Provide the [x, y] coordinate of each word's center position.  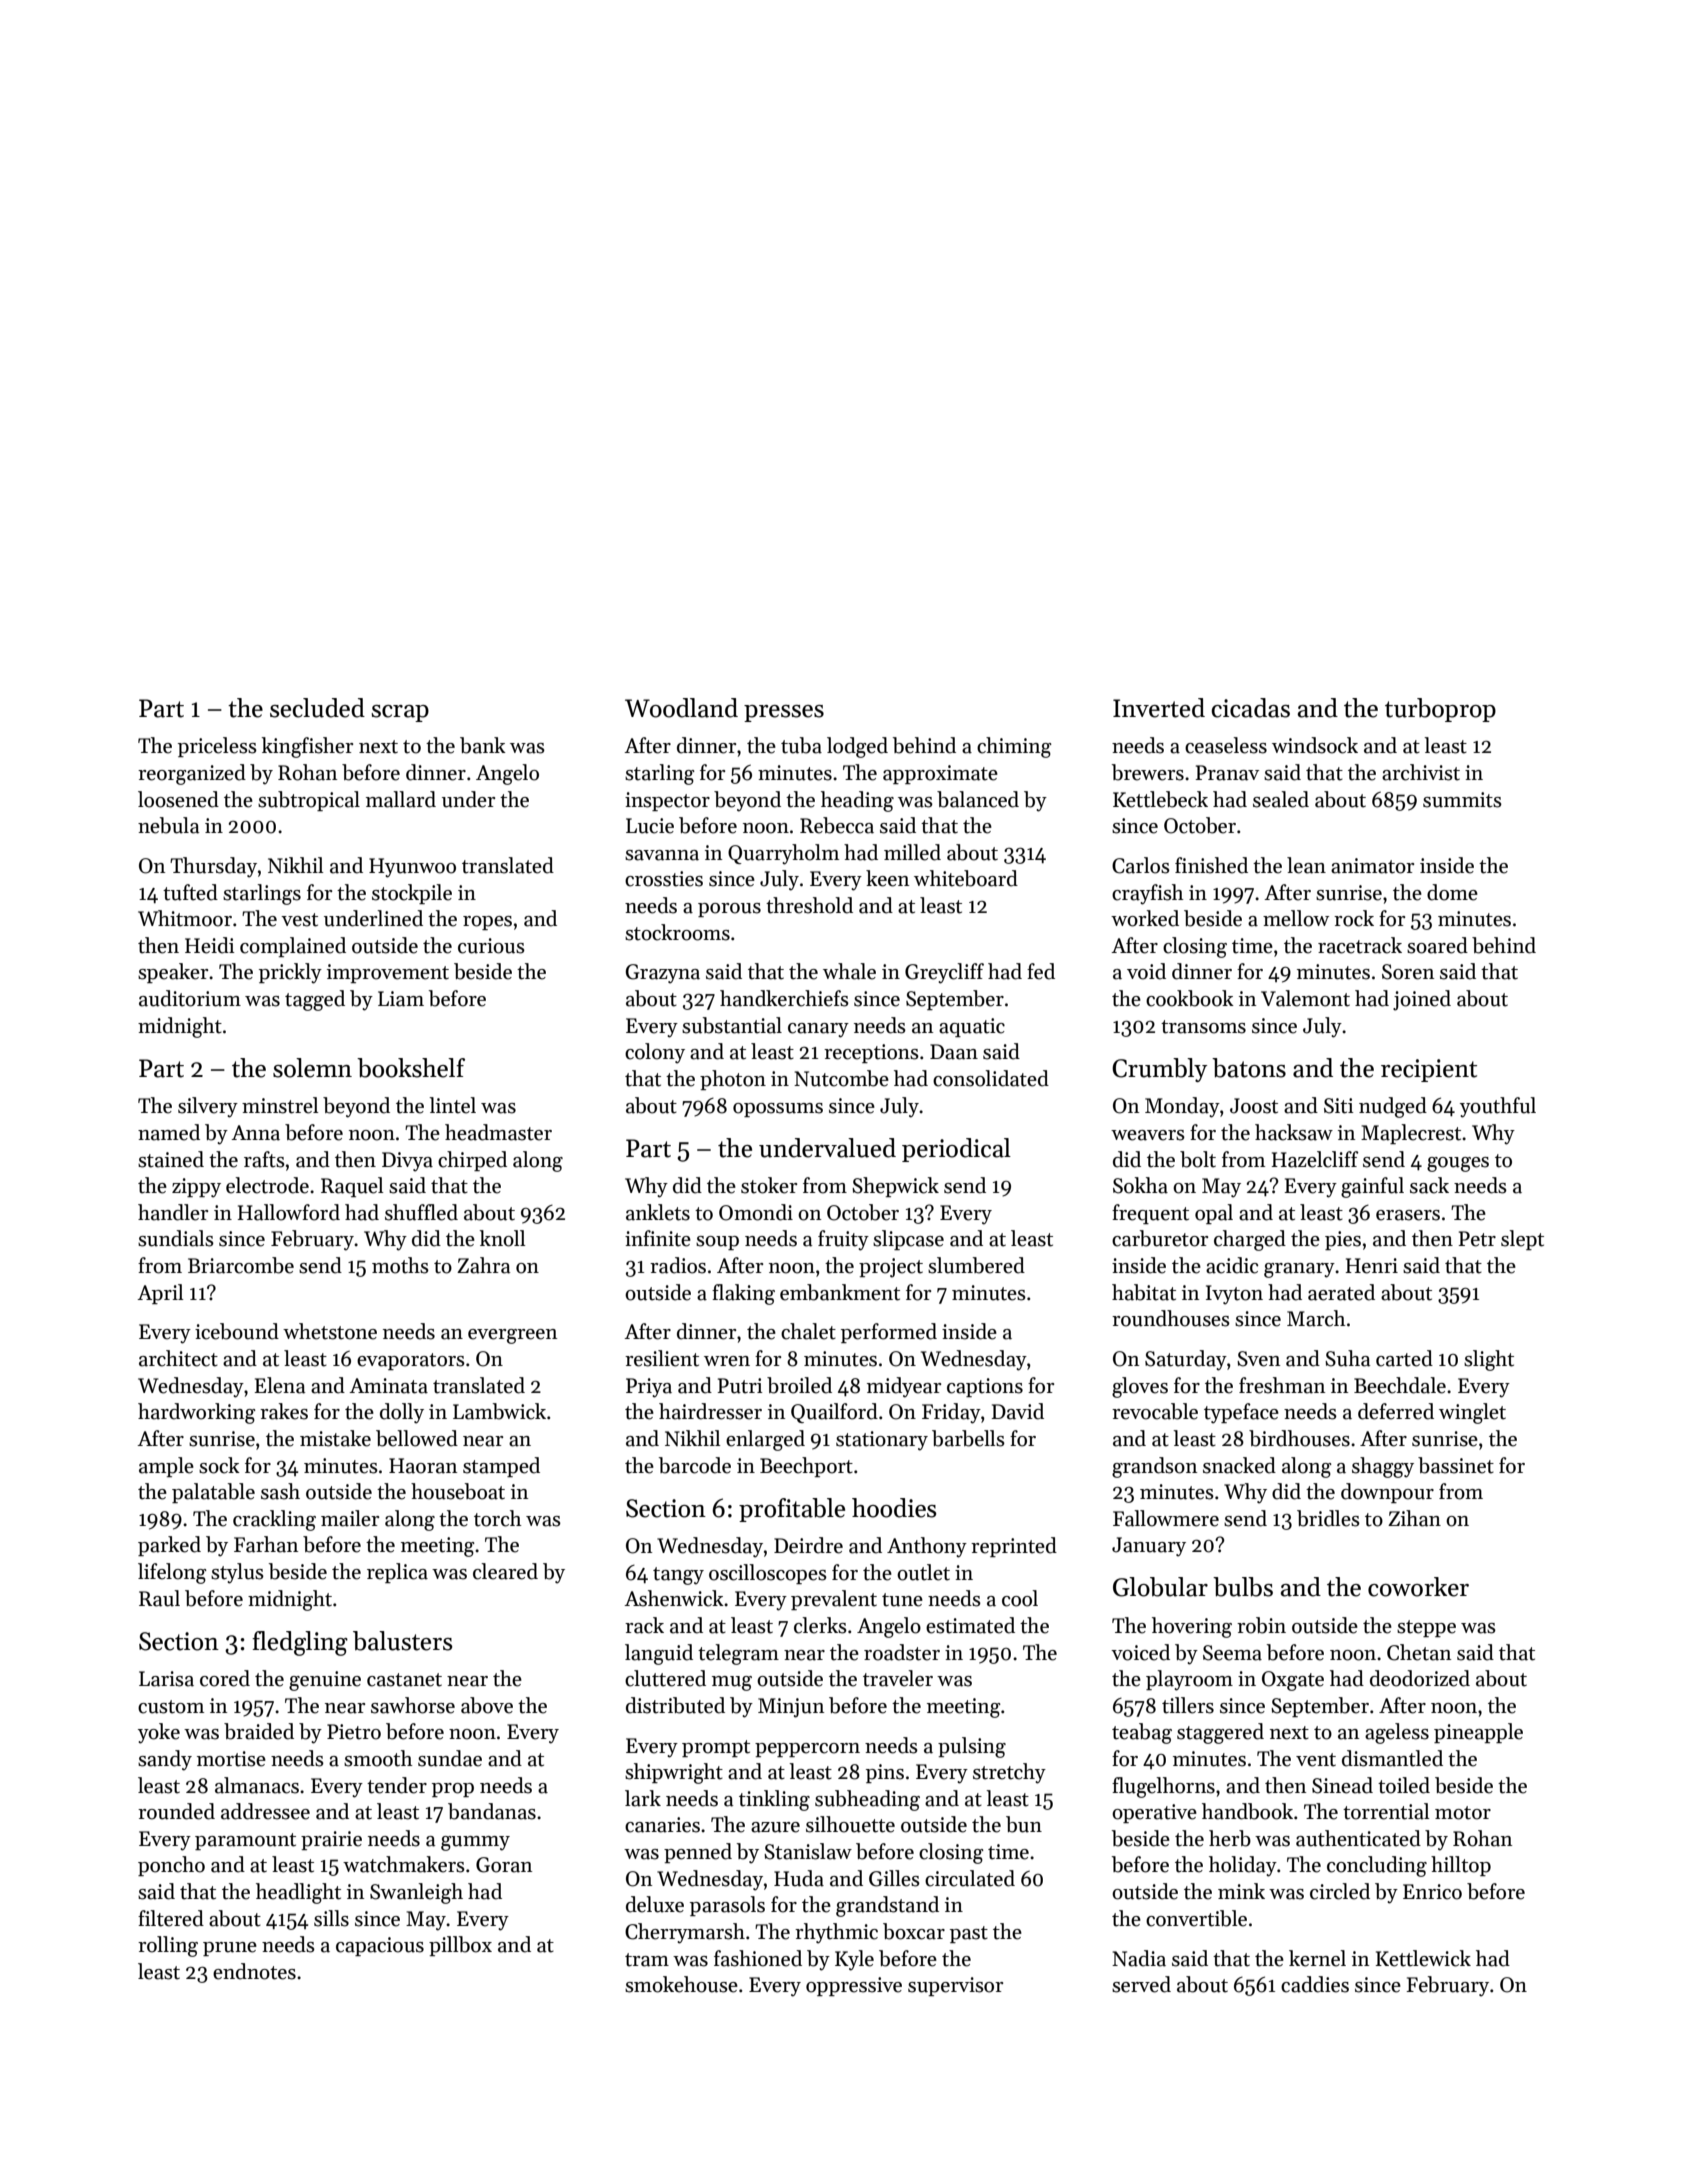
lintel [452, 1105]
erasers [1408, 1215]
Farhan [266, 1544]
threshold [809, 905]
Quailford [834, 1413]
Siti [1339, 1106]
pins [885, 1773]
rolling [168, 1946]
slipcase [908, 1240]
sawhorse [413, 1705]
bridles [1328, 1518]
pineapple [1478, 1733]
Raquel [352, 1187]
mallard [401, 799]
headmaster [498, 1132]
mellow [1296, 918]
